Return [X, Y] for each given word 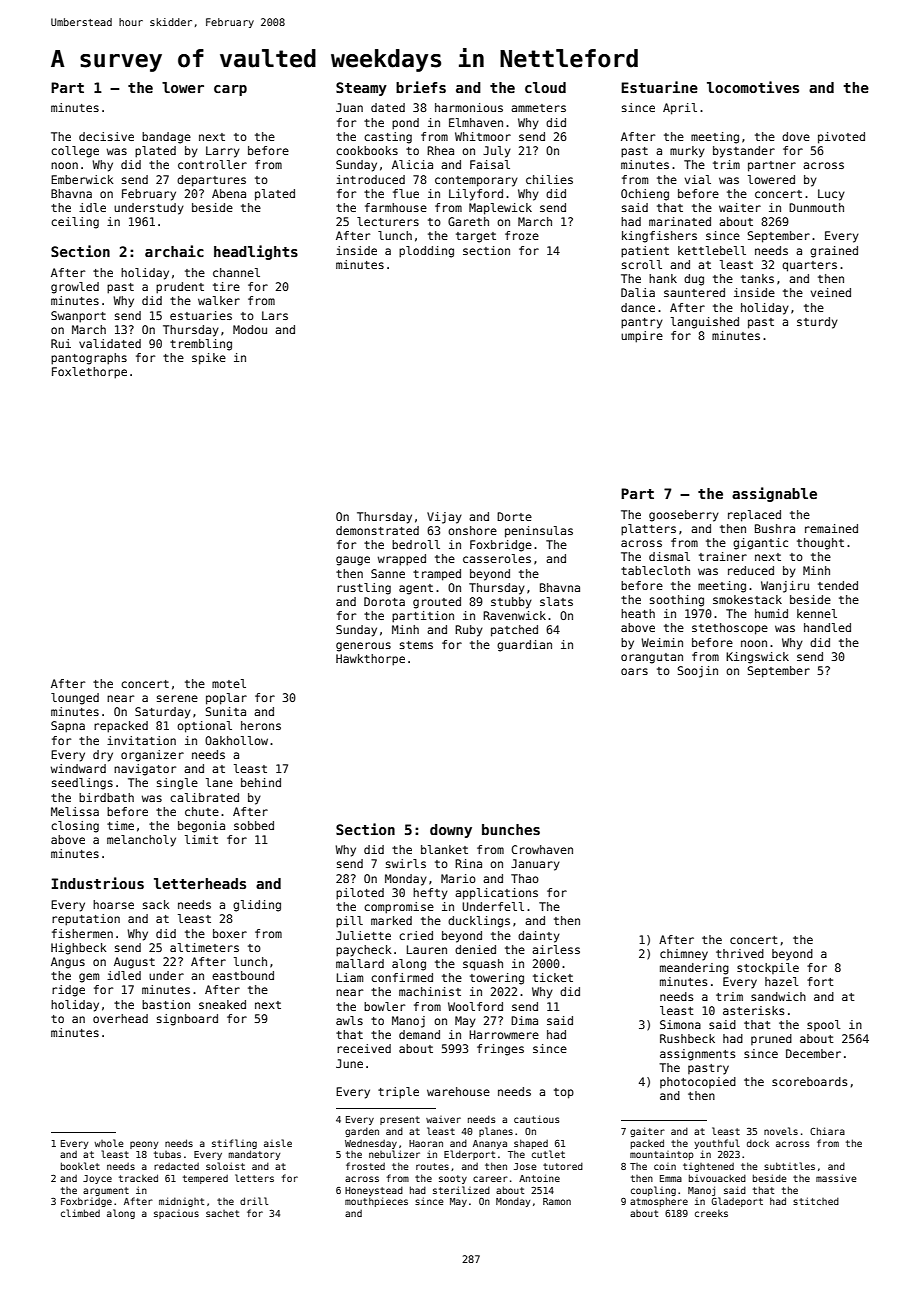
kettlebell [712, 250]
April [680, 109]
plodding [426, 252]
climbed [80, 1213]
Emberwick [82, 179]
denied [475, 949]
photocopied [698, 1082]
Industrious [98, 883]
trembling [201, 345]
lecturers [388, 221]
